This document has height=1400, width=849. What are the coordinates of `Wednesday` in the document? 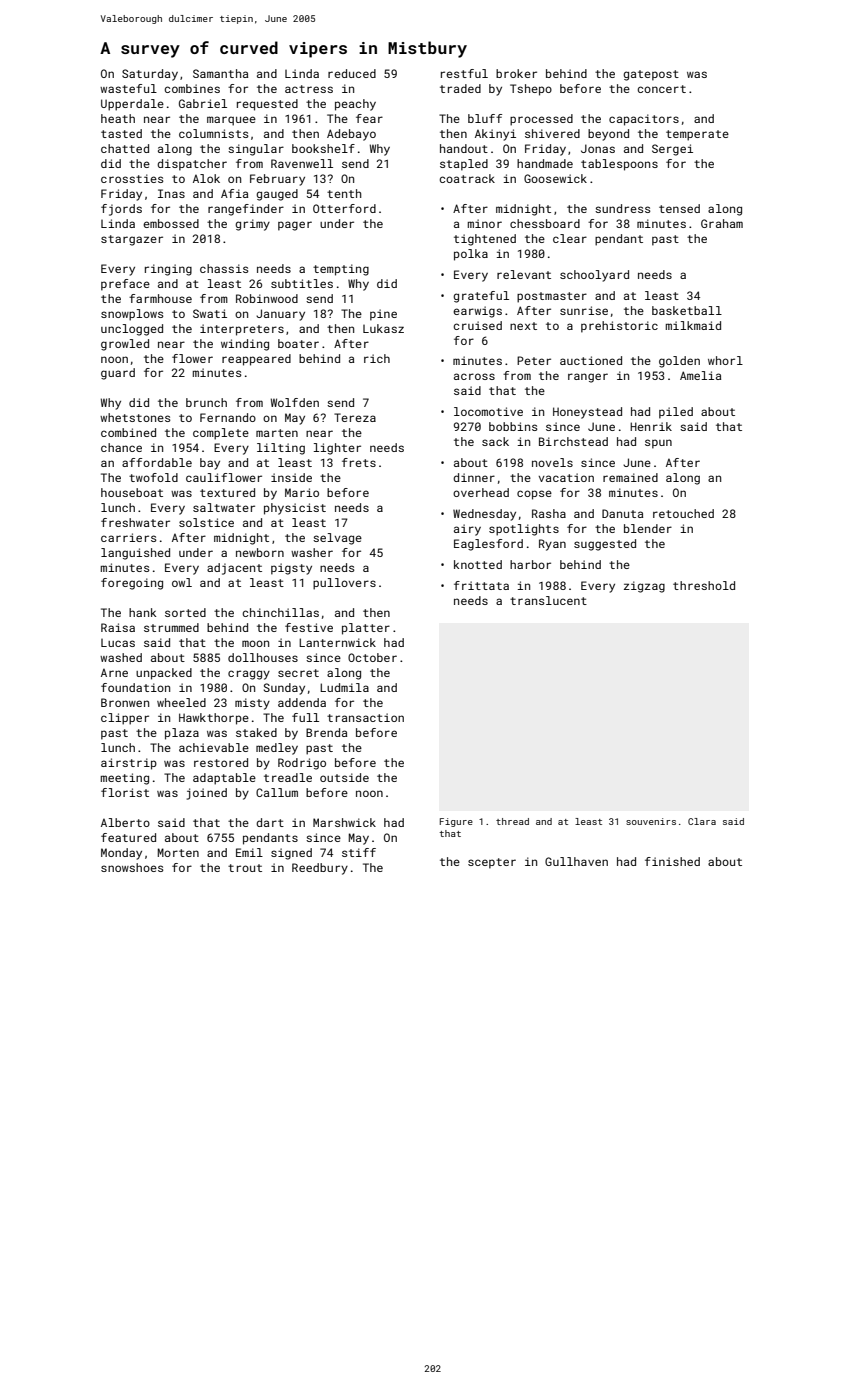 It's located at (484, 515).
